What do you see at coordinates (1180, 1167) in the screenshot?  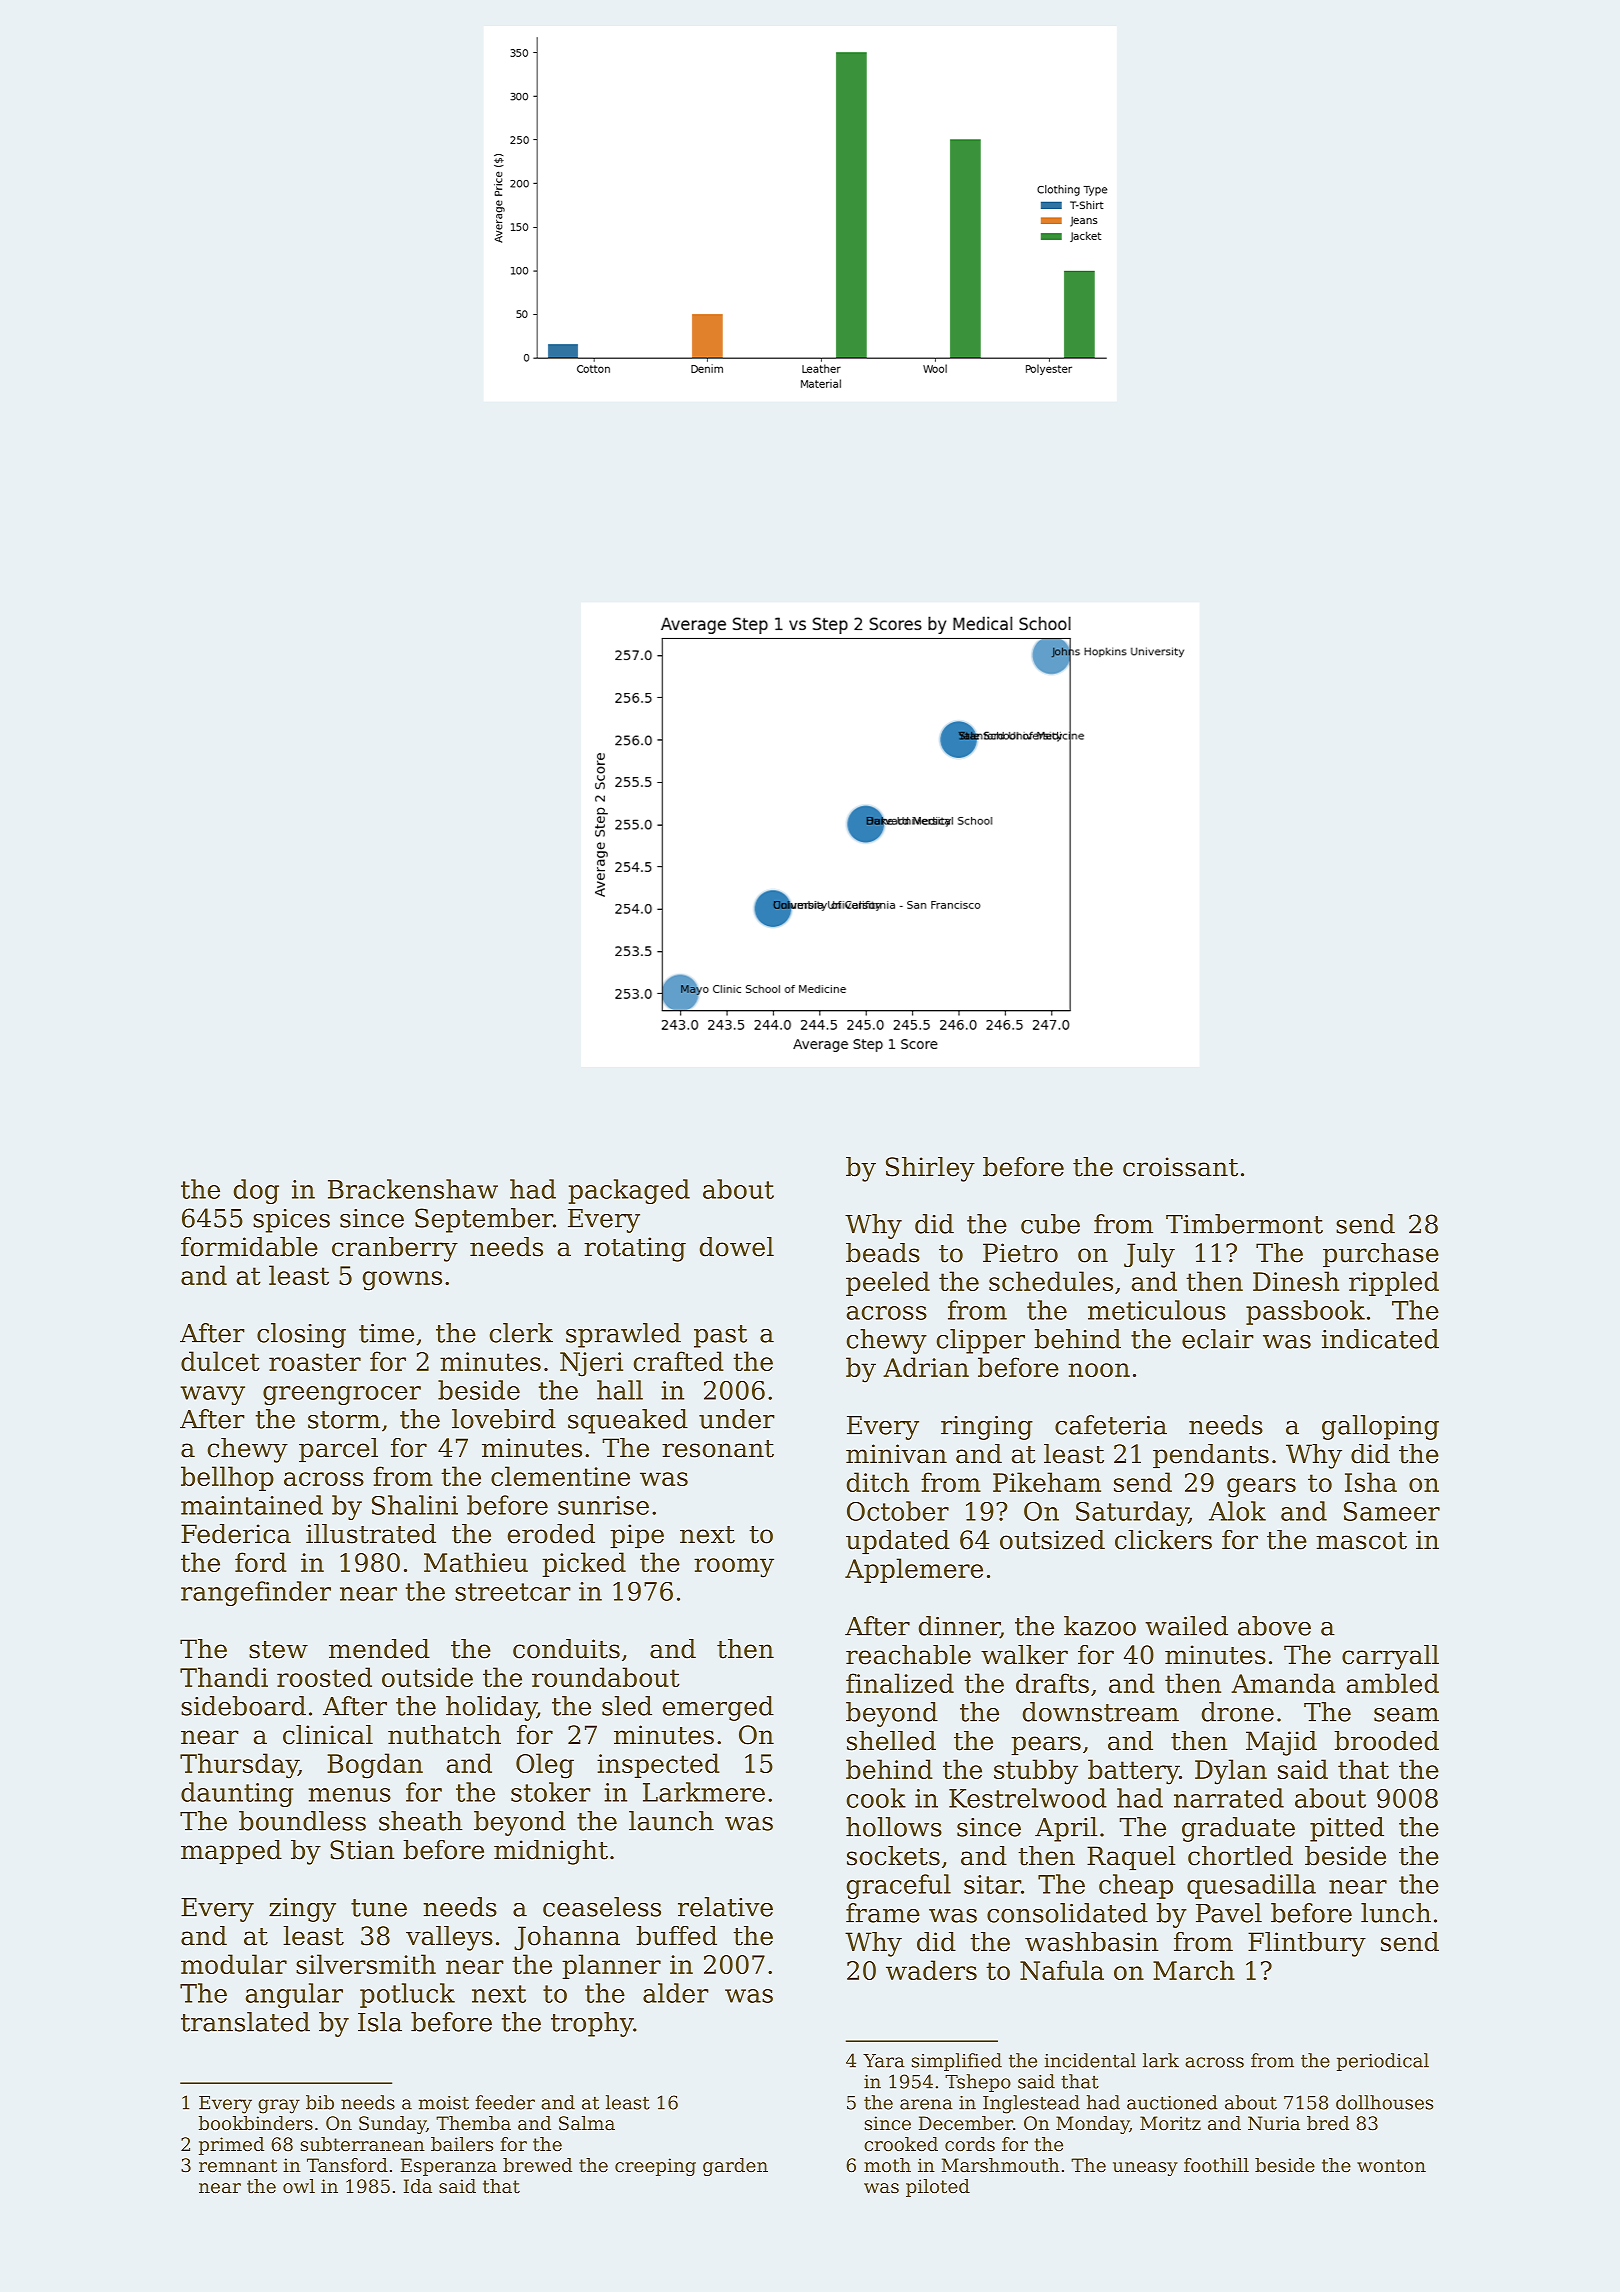 I see `croissant` at bounding box center [1180, 1167].
